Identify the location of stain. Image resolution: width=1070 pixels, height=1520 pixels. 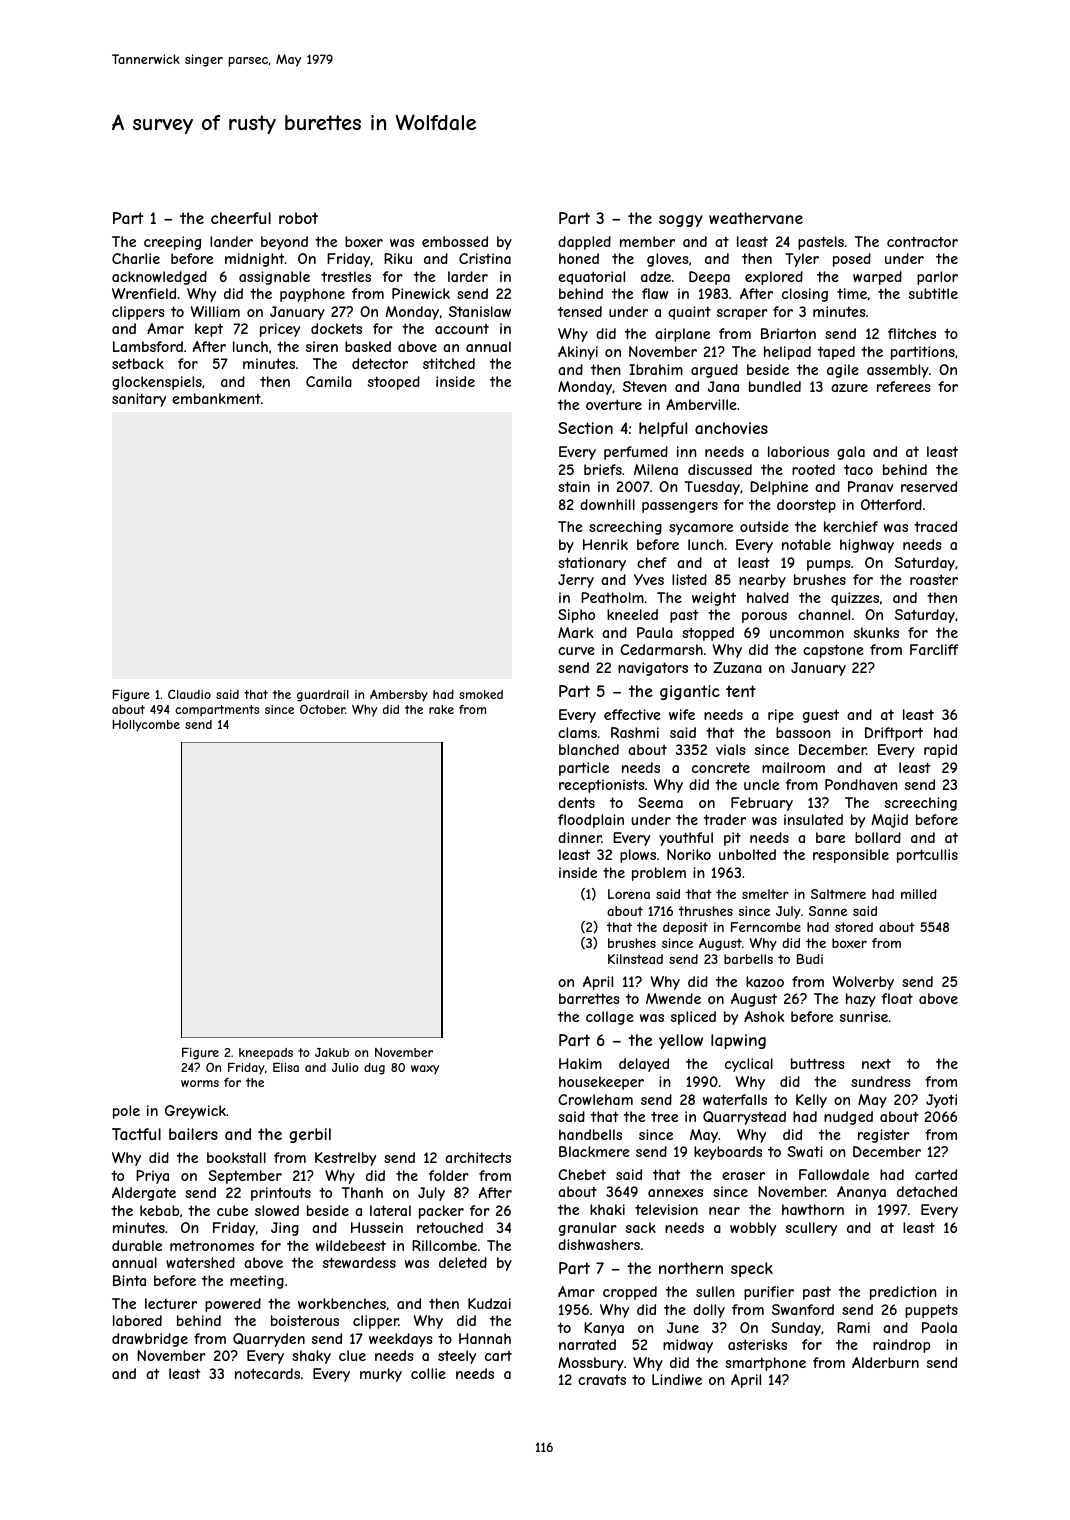
(574, 486).
